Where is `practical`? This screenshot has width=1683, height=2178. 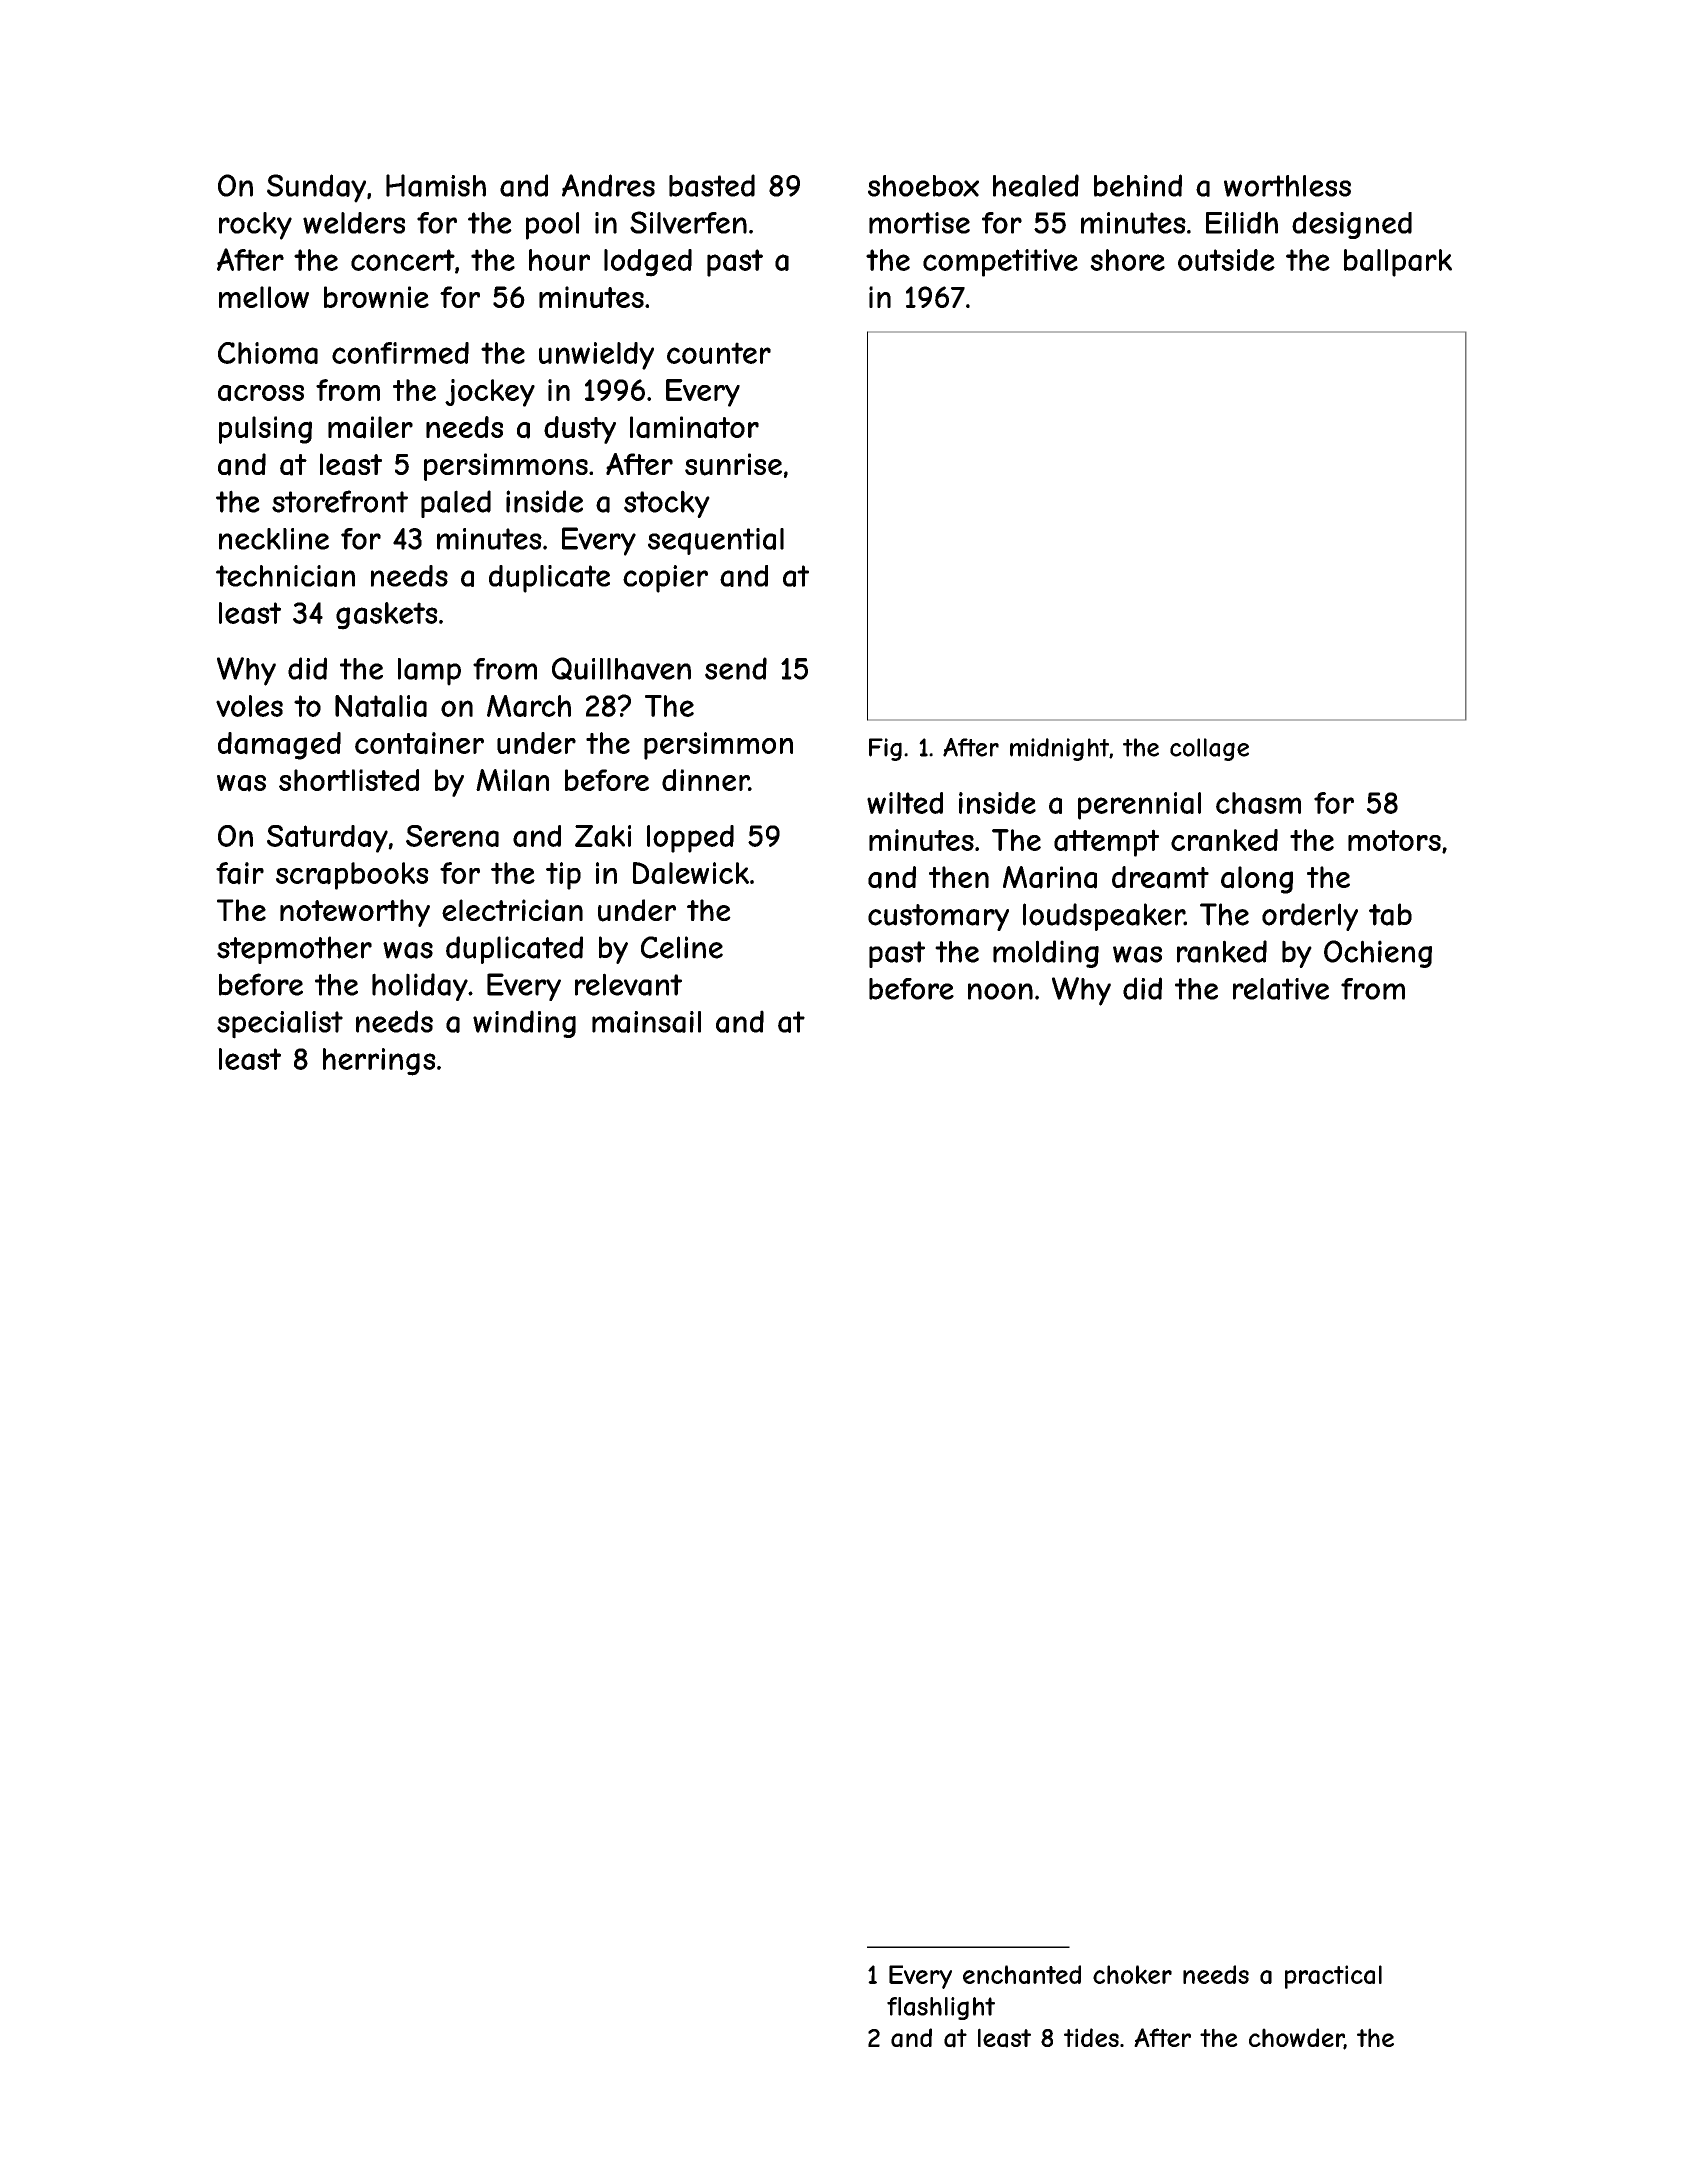 practical is located at coordinates (1333, 1977).
